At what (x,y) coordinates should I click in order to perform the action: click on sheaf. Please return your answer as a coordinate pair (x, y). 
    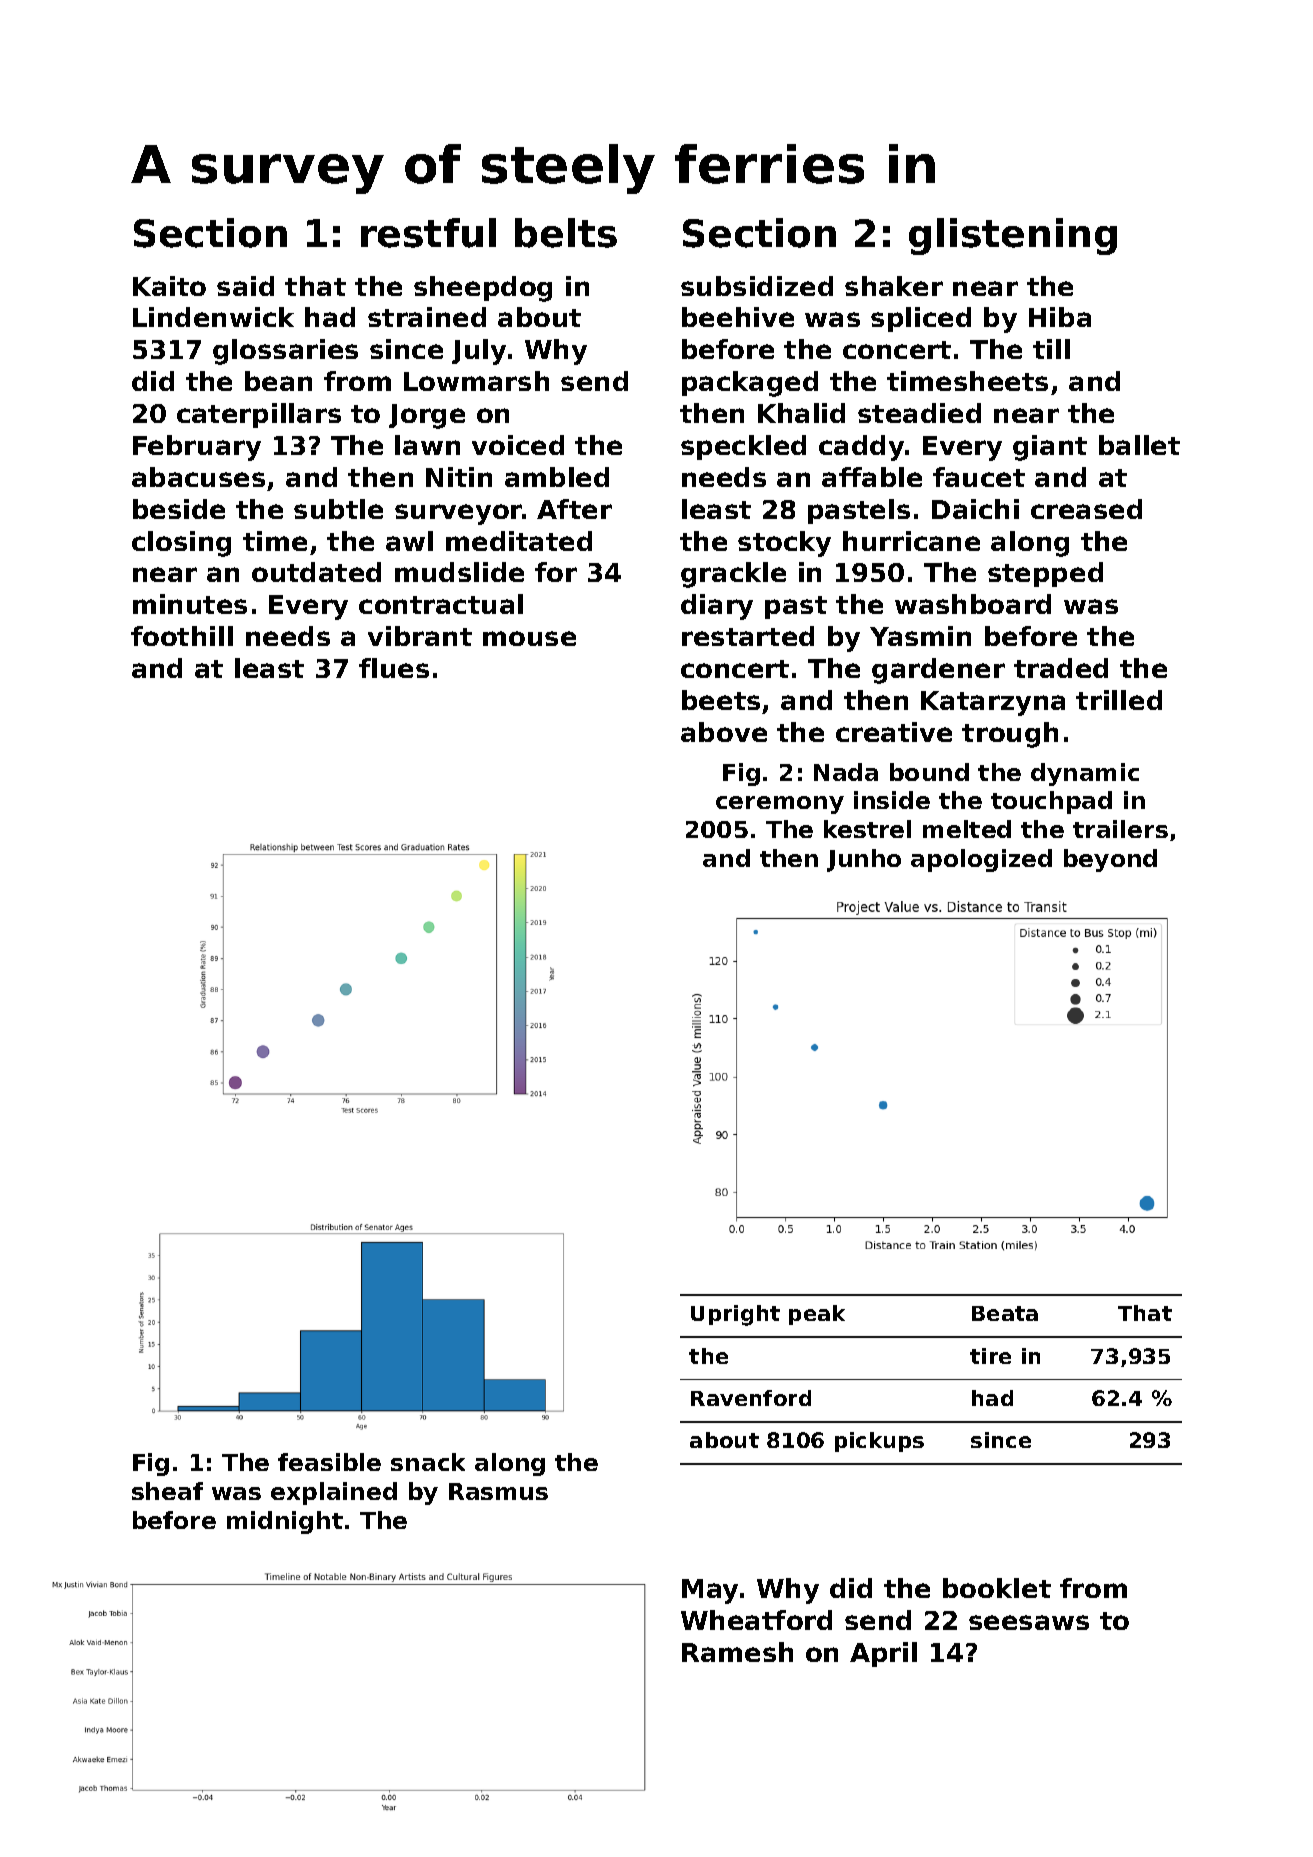
    Looking at the image, I should click on (167, 1491).
